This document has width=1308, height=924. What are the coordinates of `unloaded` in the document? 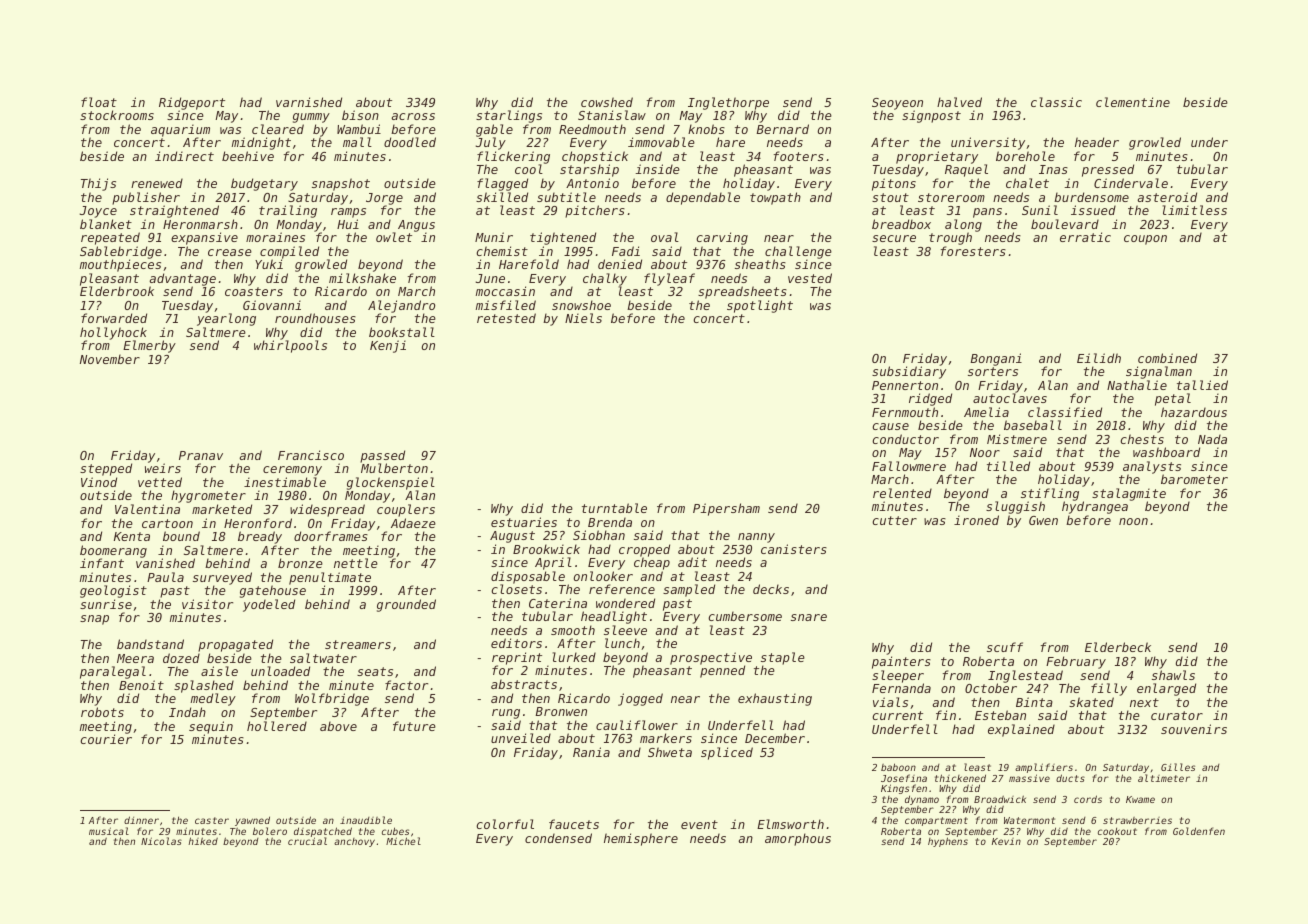 It's located at (280, 671).
